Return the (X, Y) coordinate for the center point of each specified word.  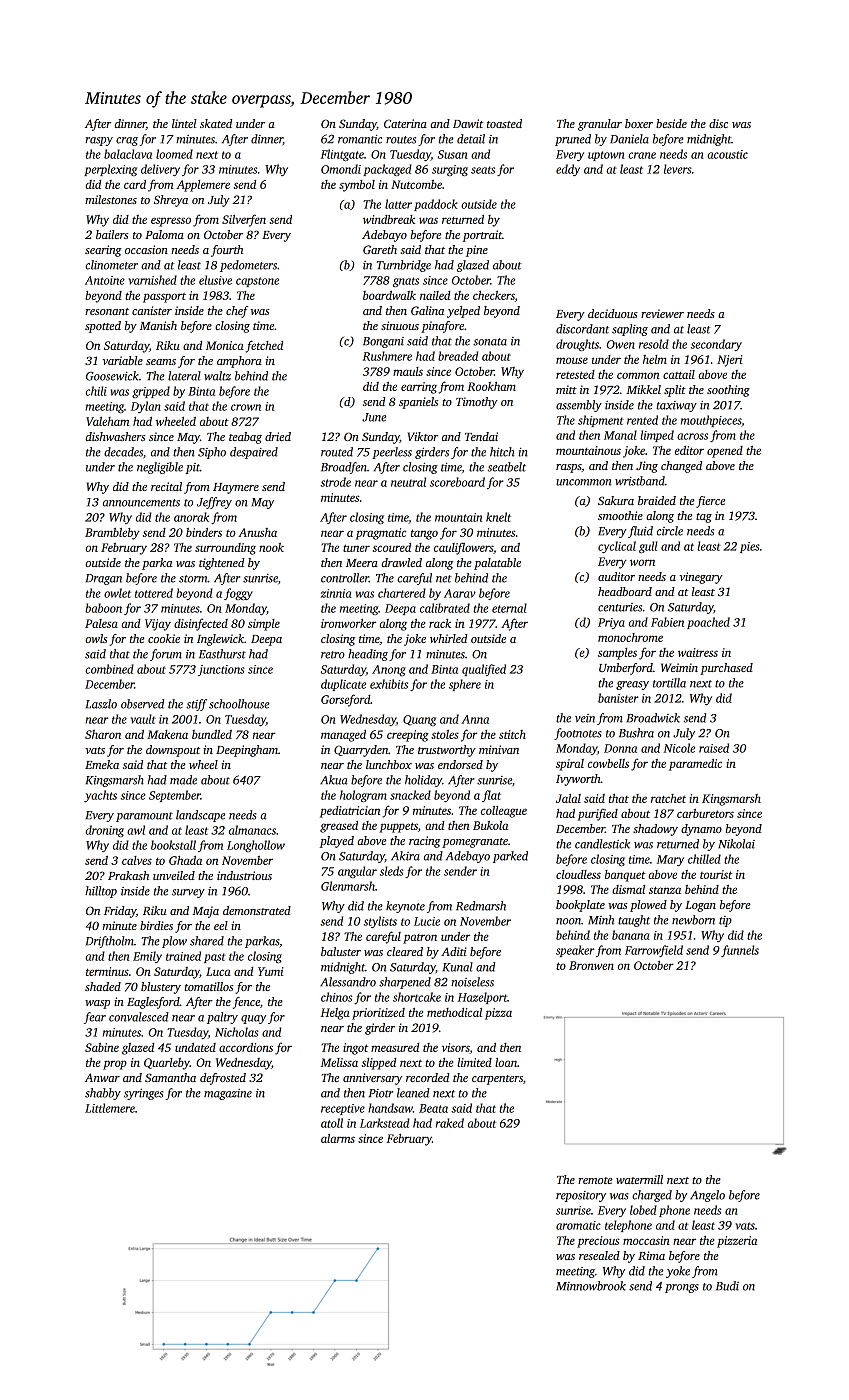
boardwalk (389, 295)
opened (725, 452)
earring (419, 388)
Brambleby (112, 534)
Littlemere (110, 1108)
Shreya (171, 201)
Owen (621, 344)
